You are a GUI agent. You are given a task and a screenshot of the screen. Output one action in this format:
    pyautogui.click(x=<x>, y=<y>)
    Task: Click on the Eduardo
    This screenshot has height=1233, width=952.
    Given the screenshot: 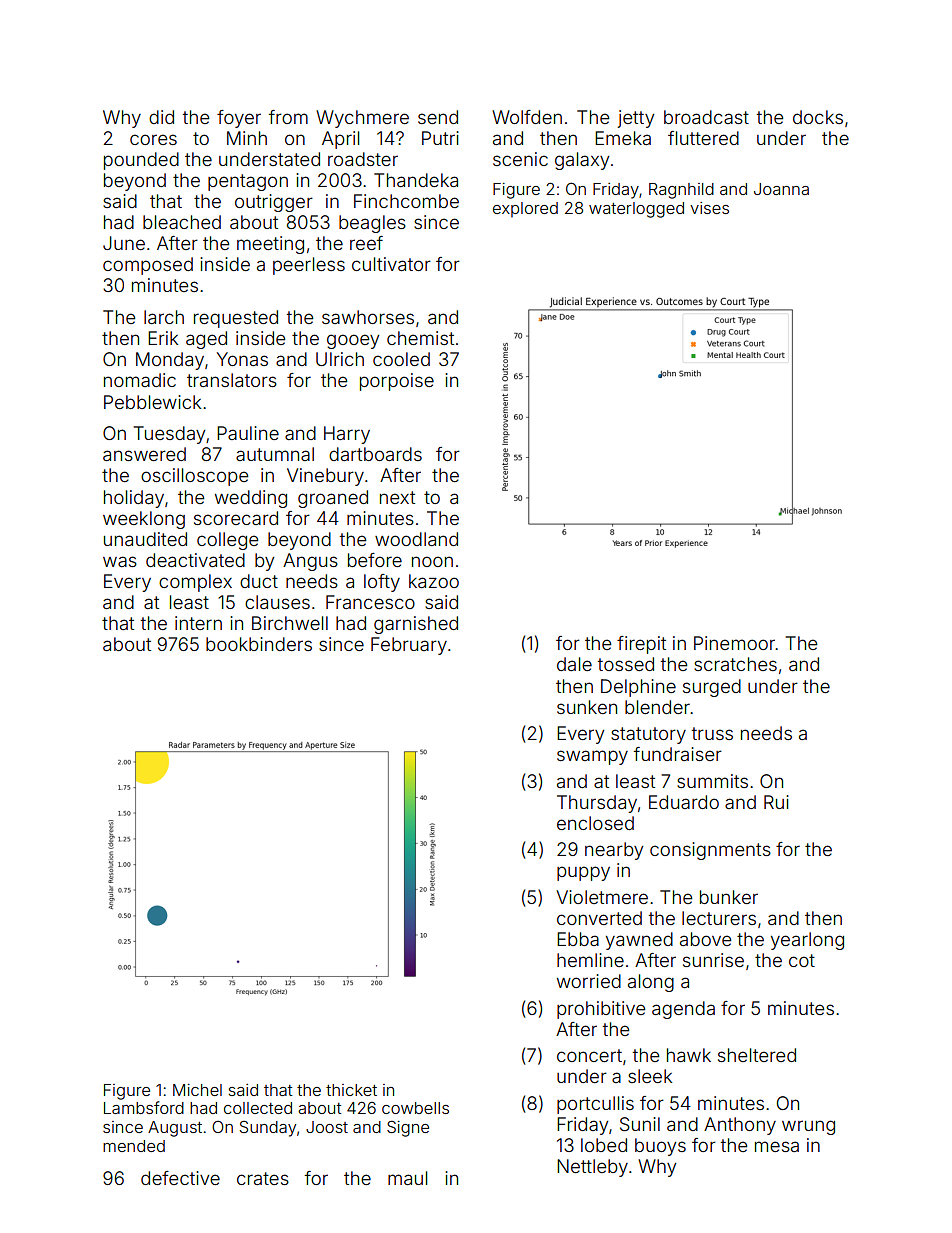 What is the action you would take?
    pyautogui.click(x=684, y=802)
